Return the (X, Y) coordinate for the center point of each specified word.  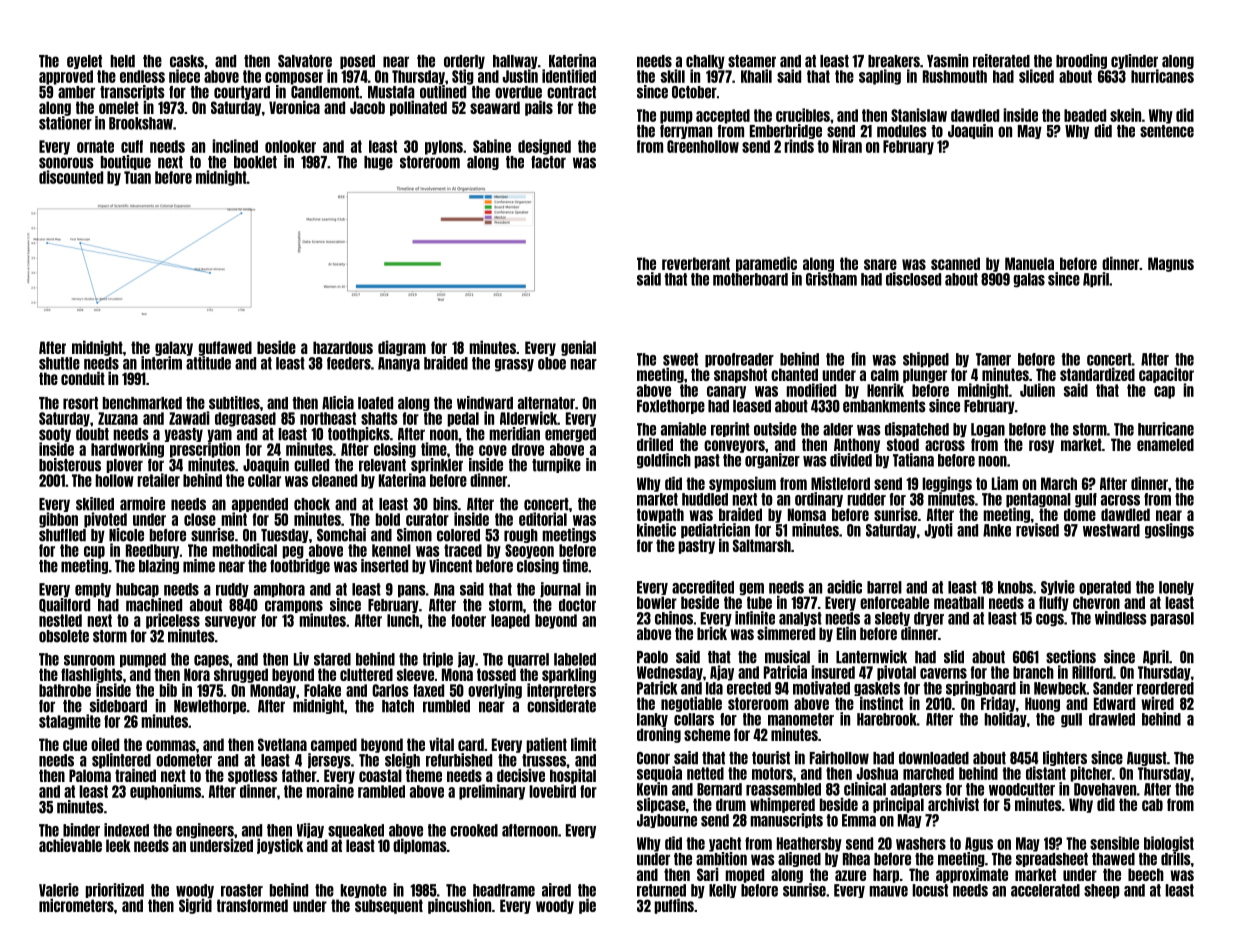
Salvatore (305, 61)
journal (560, 590)
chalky (705, 62)
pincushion (459, 906)
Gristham (831, 279)
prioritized (114, 890)
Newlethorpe (210, 707)
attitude (208, 363)
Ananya (399, 364)
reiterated (1001, 61)
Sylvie (1058, 587)
